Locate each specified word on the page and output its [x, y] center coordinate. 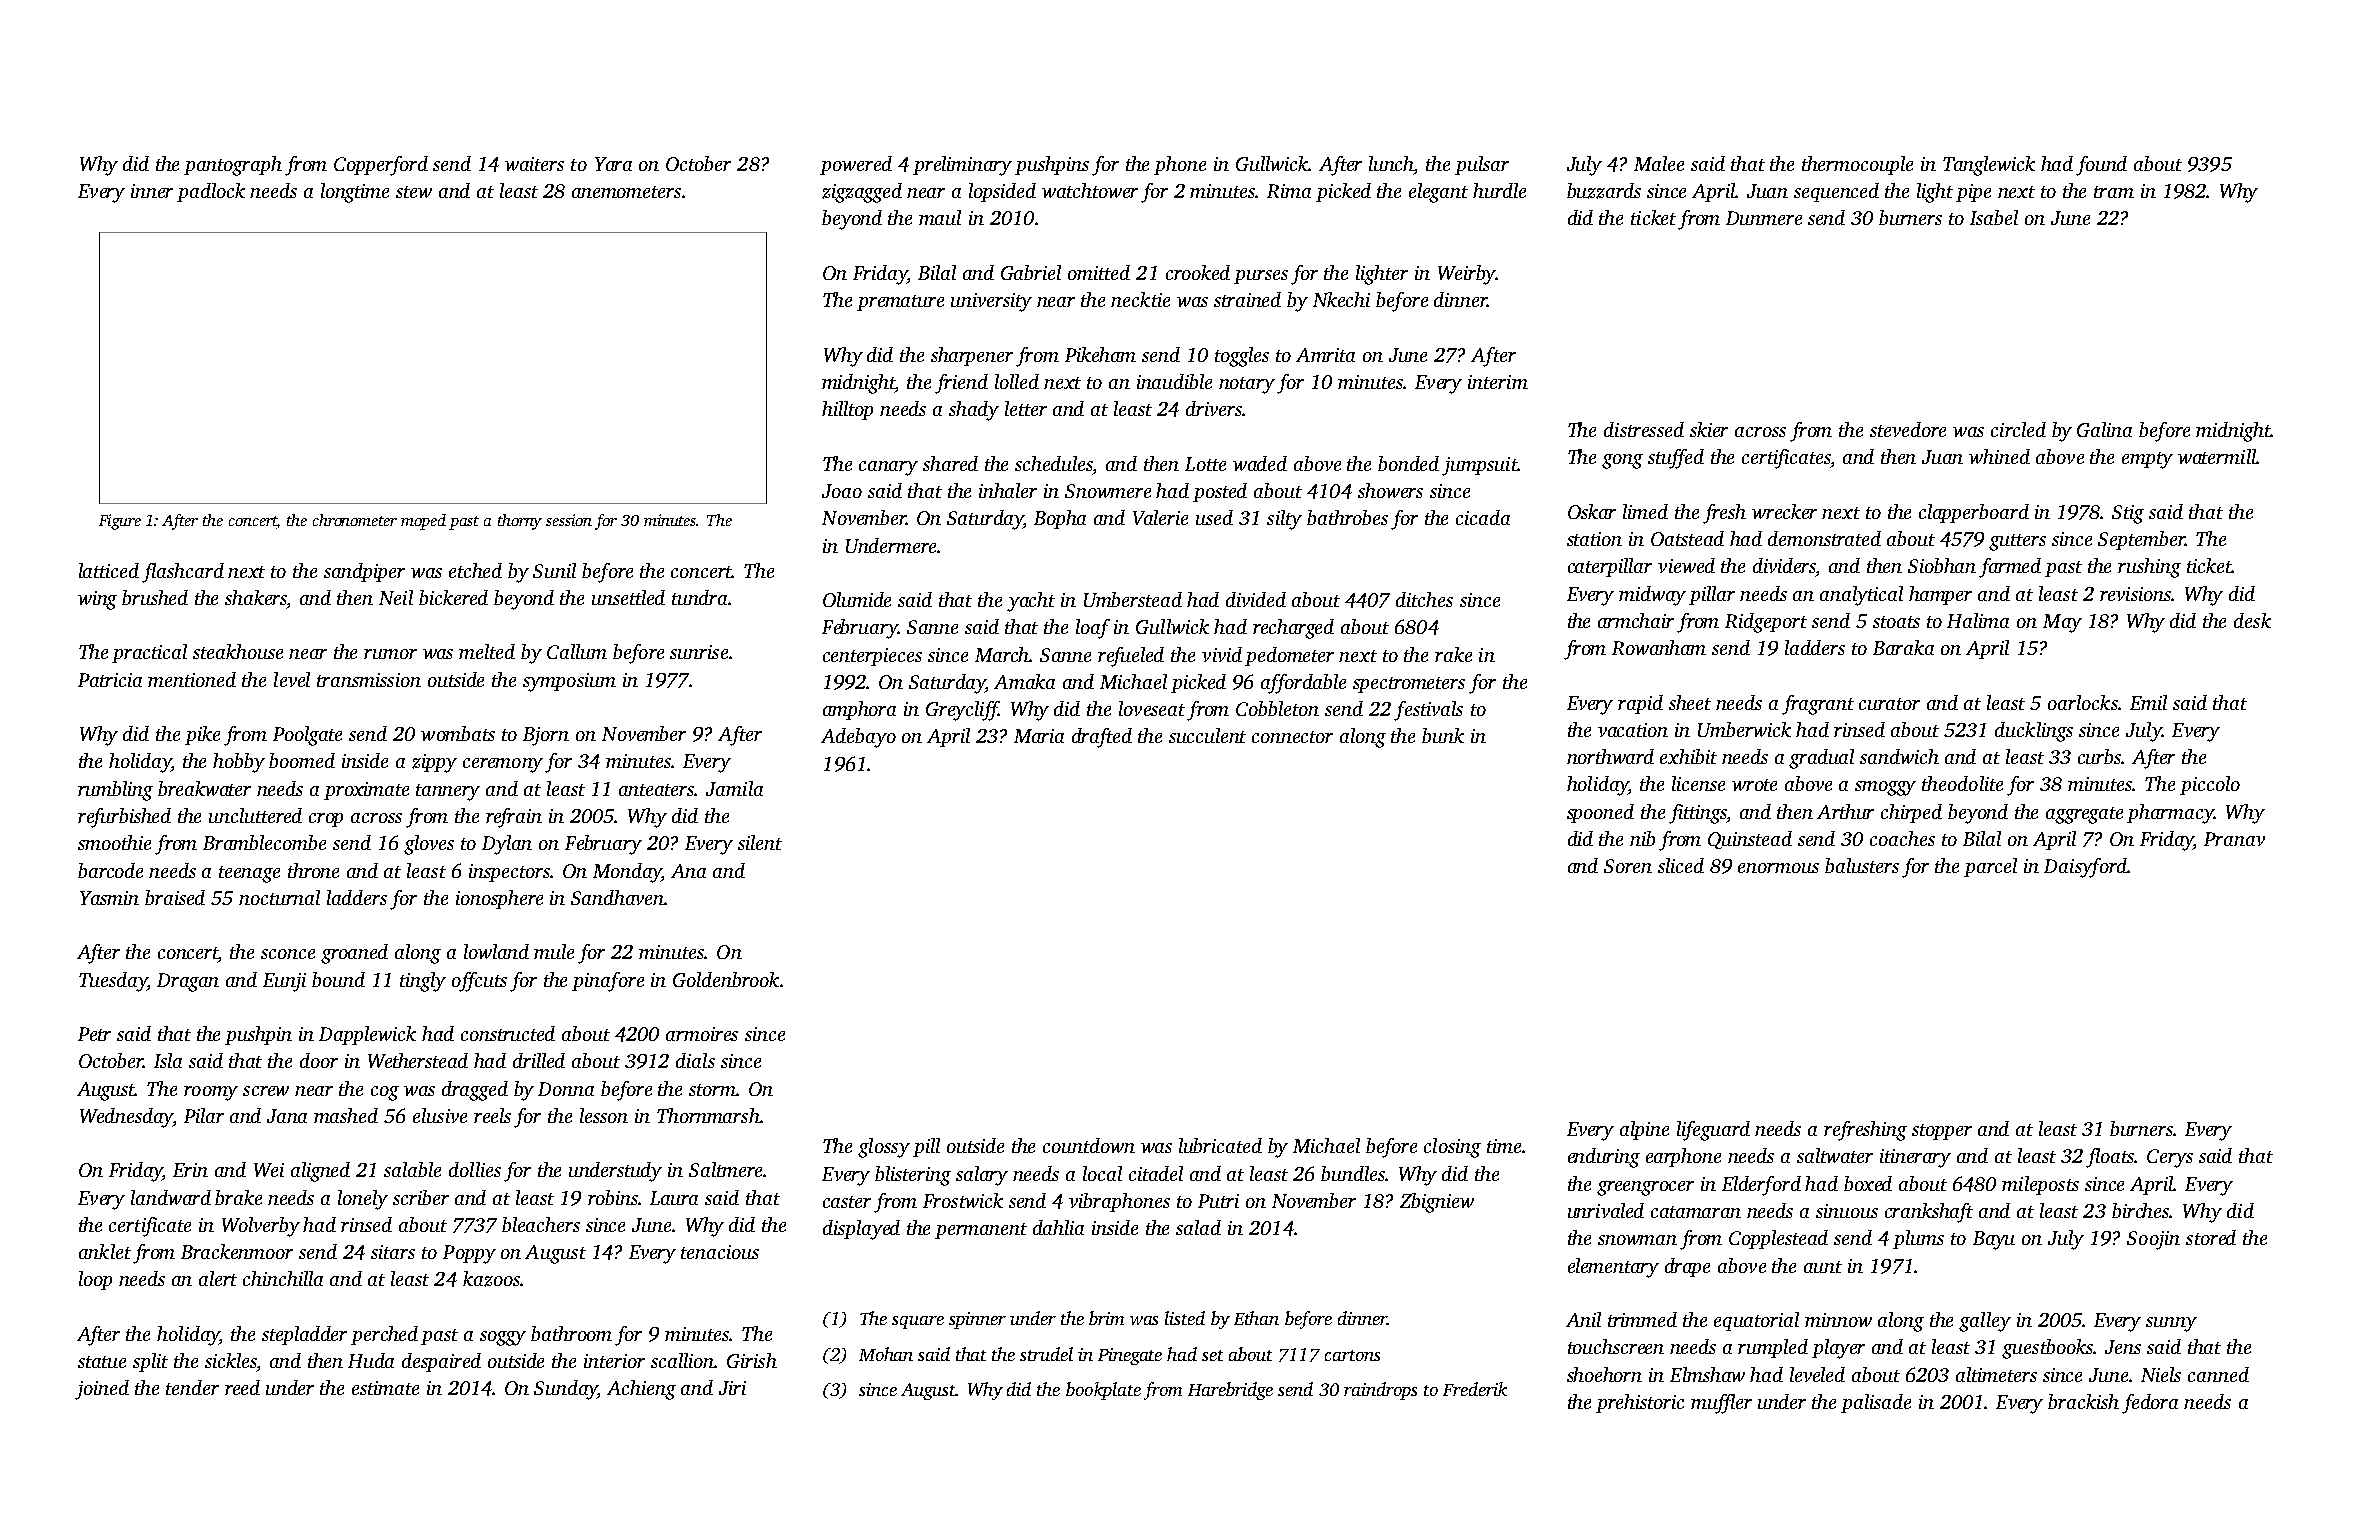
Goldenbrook [726, 979]
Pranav [2234, 839]
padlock [211, 192]
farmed [2010, 568]
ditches [1424, 599]
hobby [239, 763]
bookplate [1103, 1391]
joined [102, 1390]
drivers [1214, 408]
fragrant [1818, 705]
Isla [168, 1060]
